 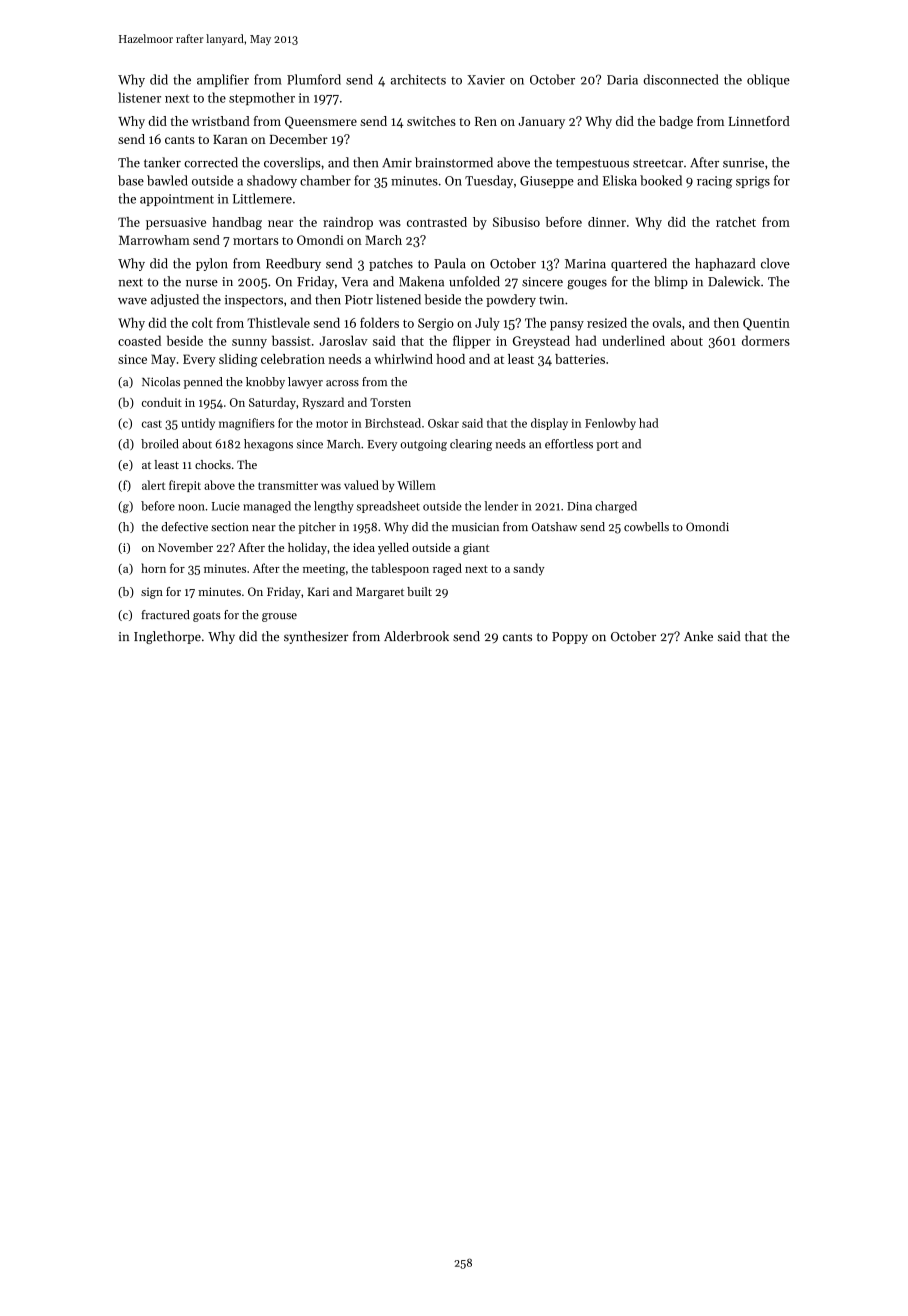 What do you see at coordinates (681, 79) in the screenshot?
I see `disconnected` at bounding box center [681, 79].
